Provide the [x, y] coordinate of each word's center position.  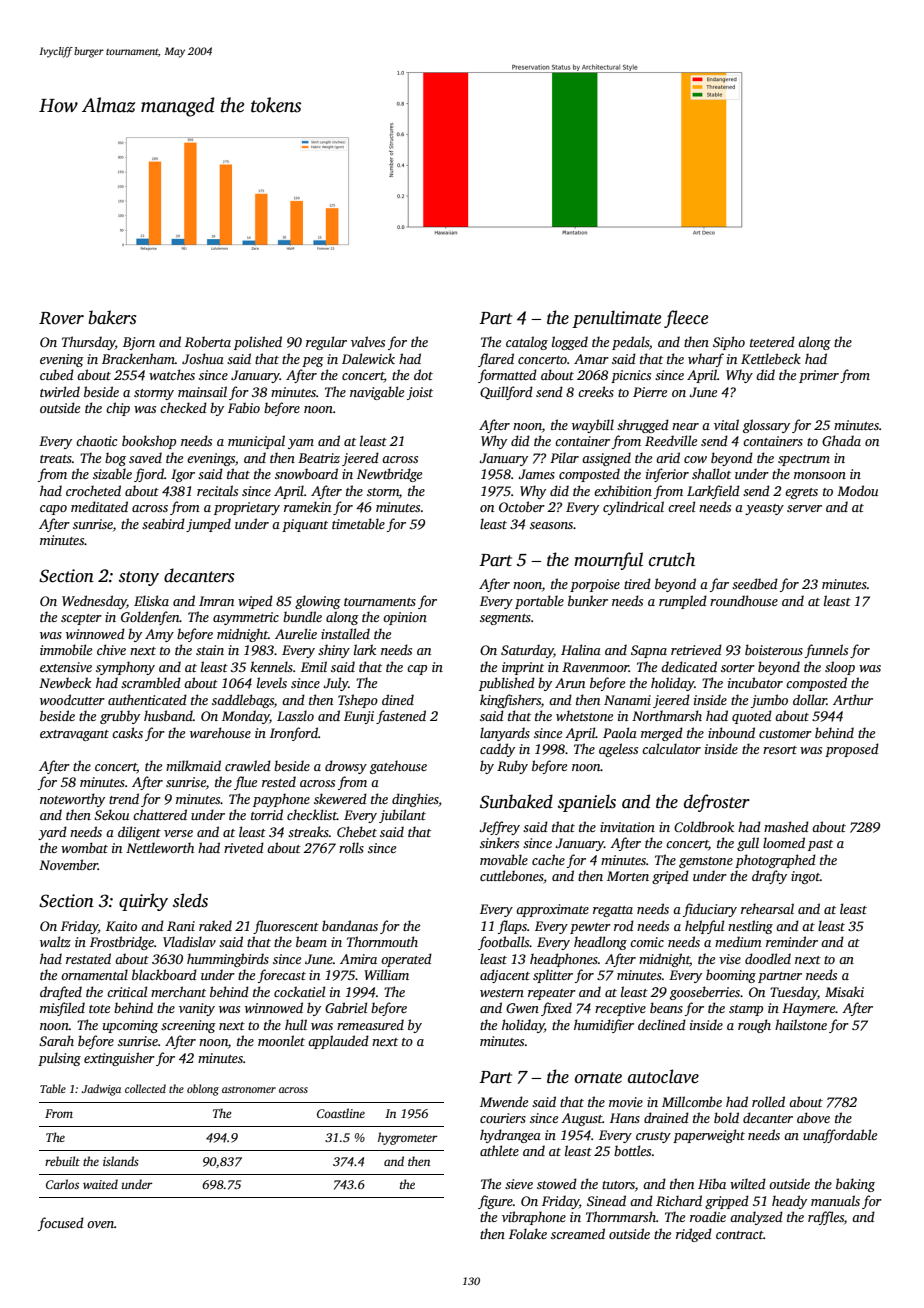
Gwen [522, 1008]
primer [819, 376]
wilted [748, 1183]
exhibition [623, 490]
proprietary [247, 508]
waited [100, 1184]
